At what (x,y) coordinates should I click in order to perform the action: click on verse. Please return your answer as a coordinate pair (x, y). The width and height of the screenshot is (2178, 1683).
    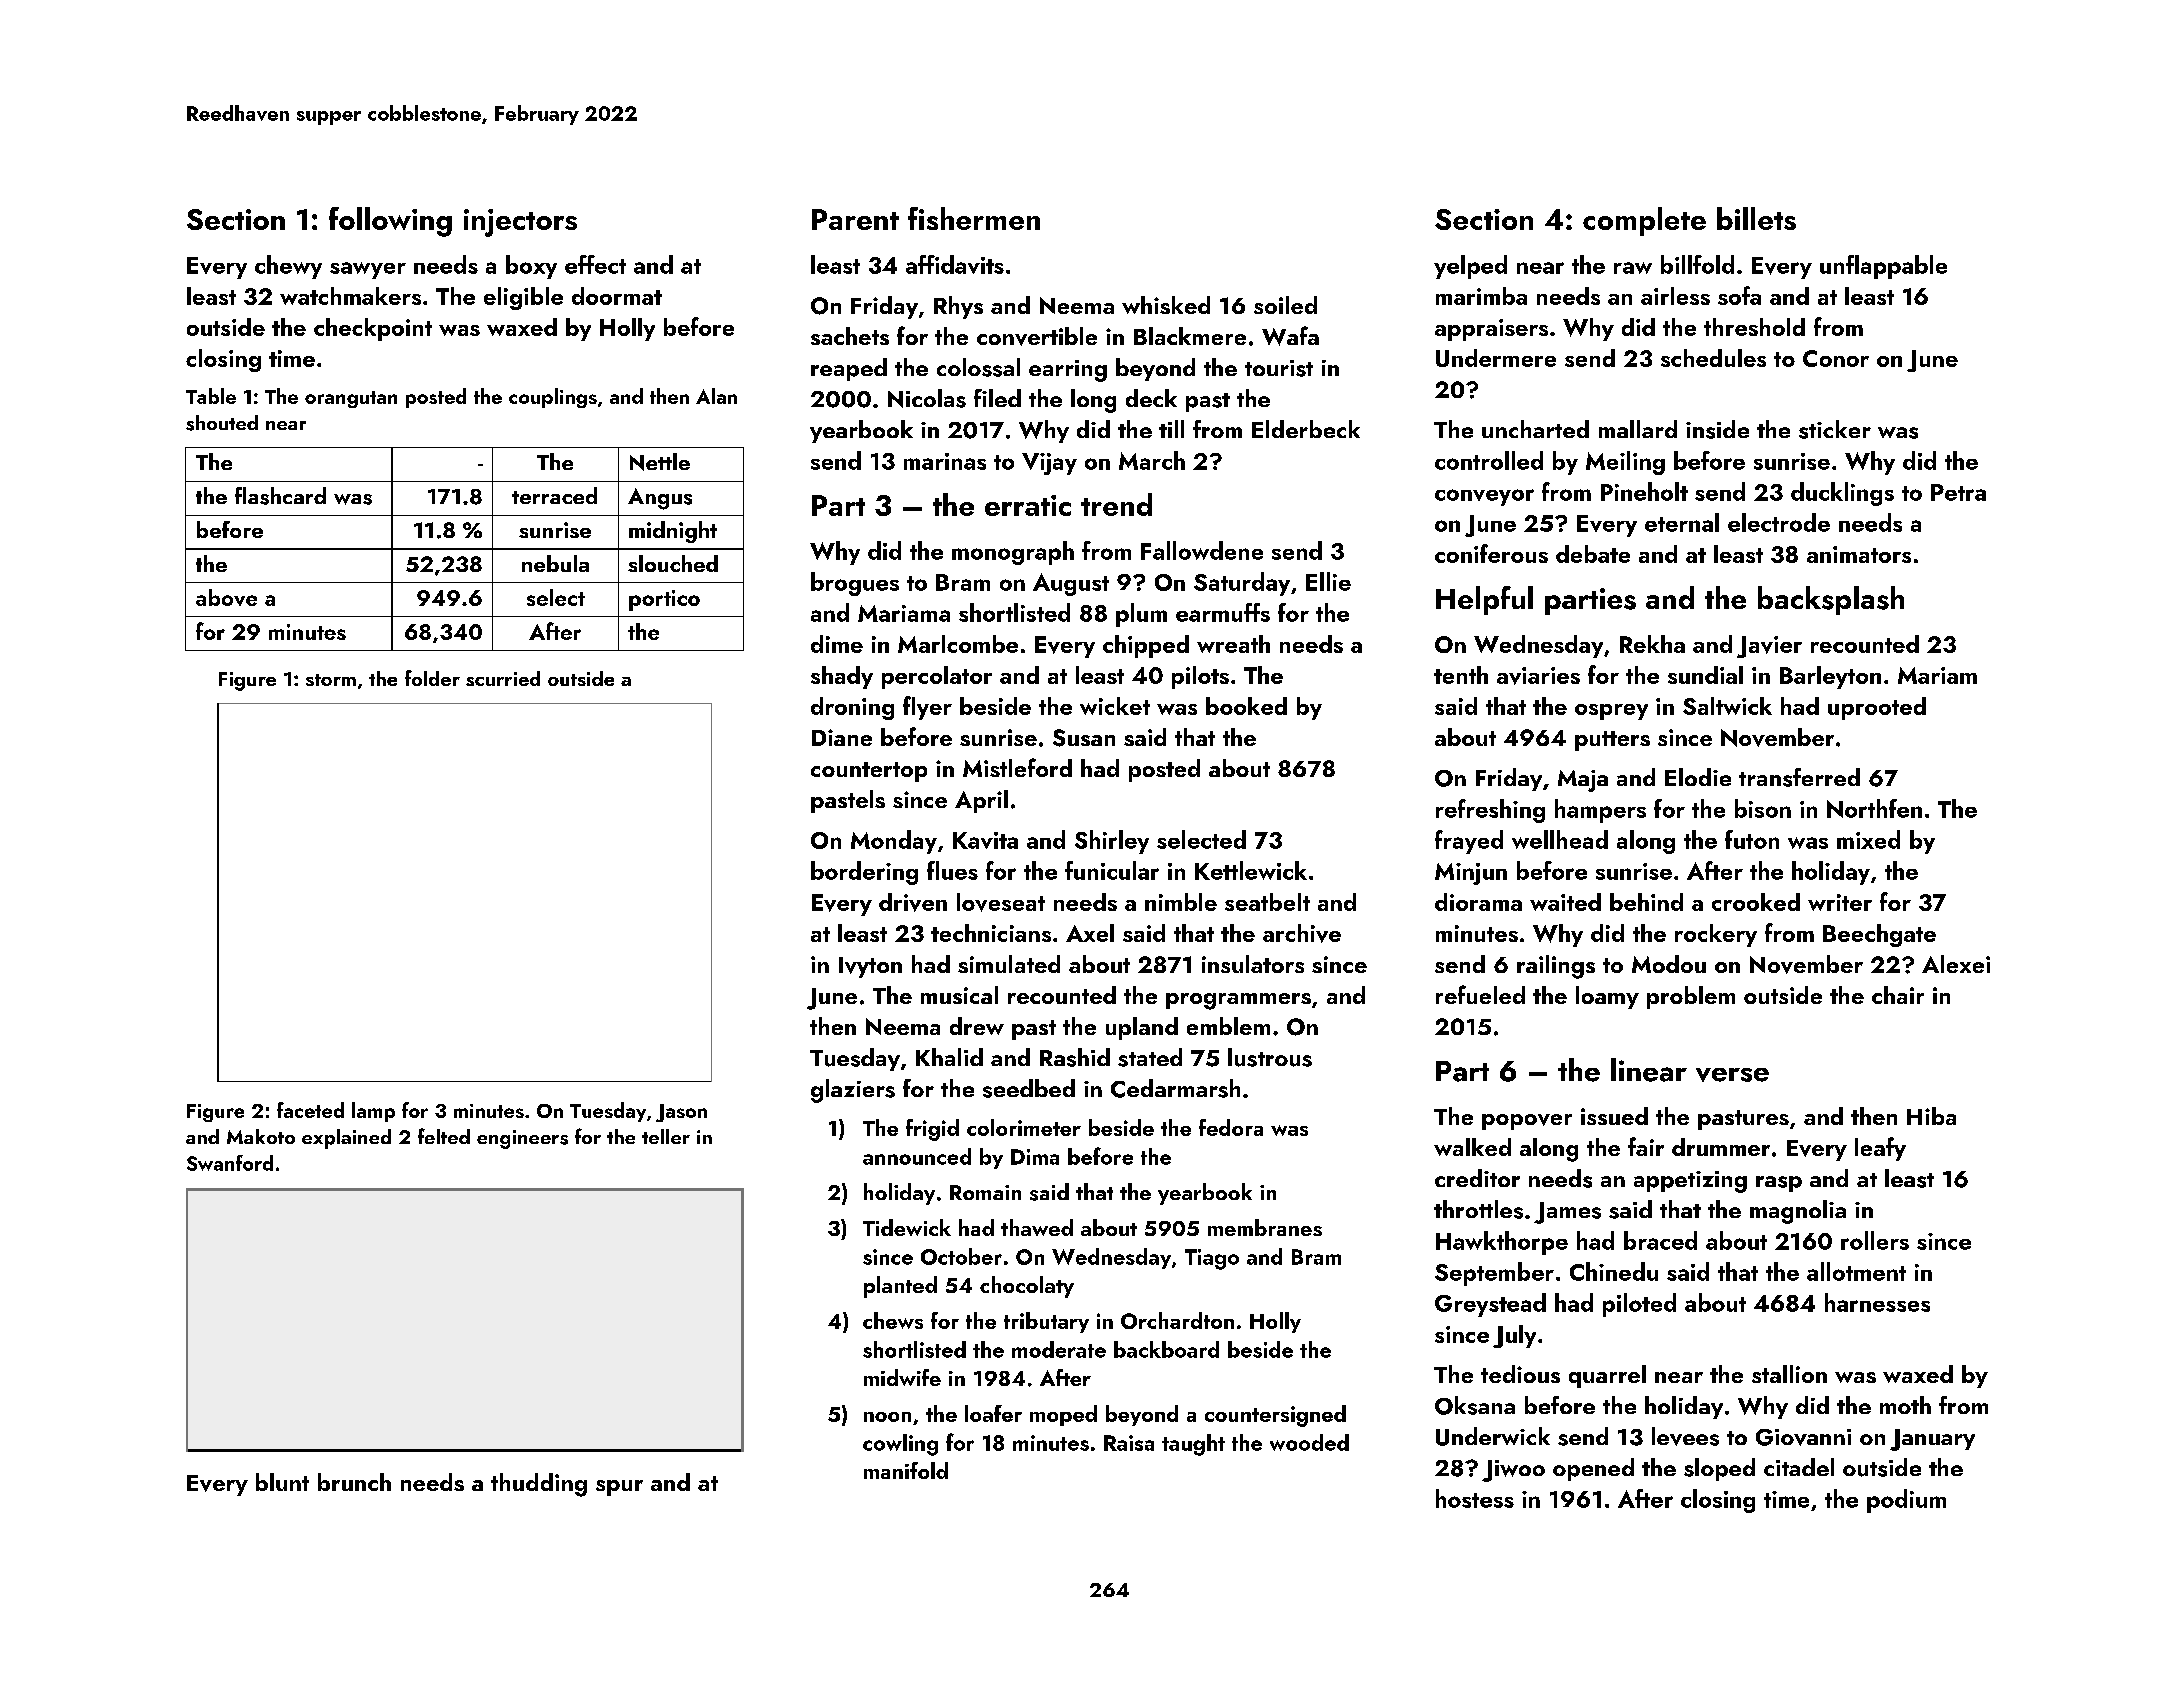
    Looking at the image, I should click on (1732, 1075).
